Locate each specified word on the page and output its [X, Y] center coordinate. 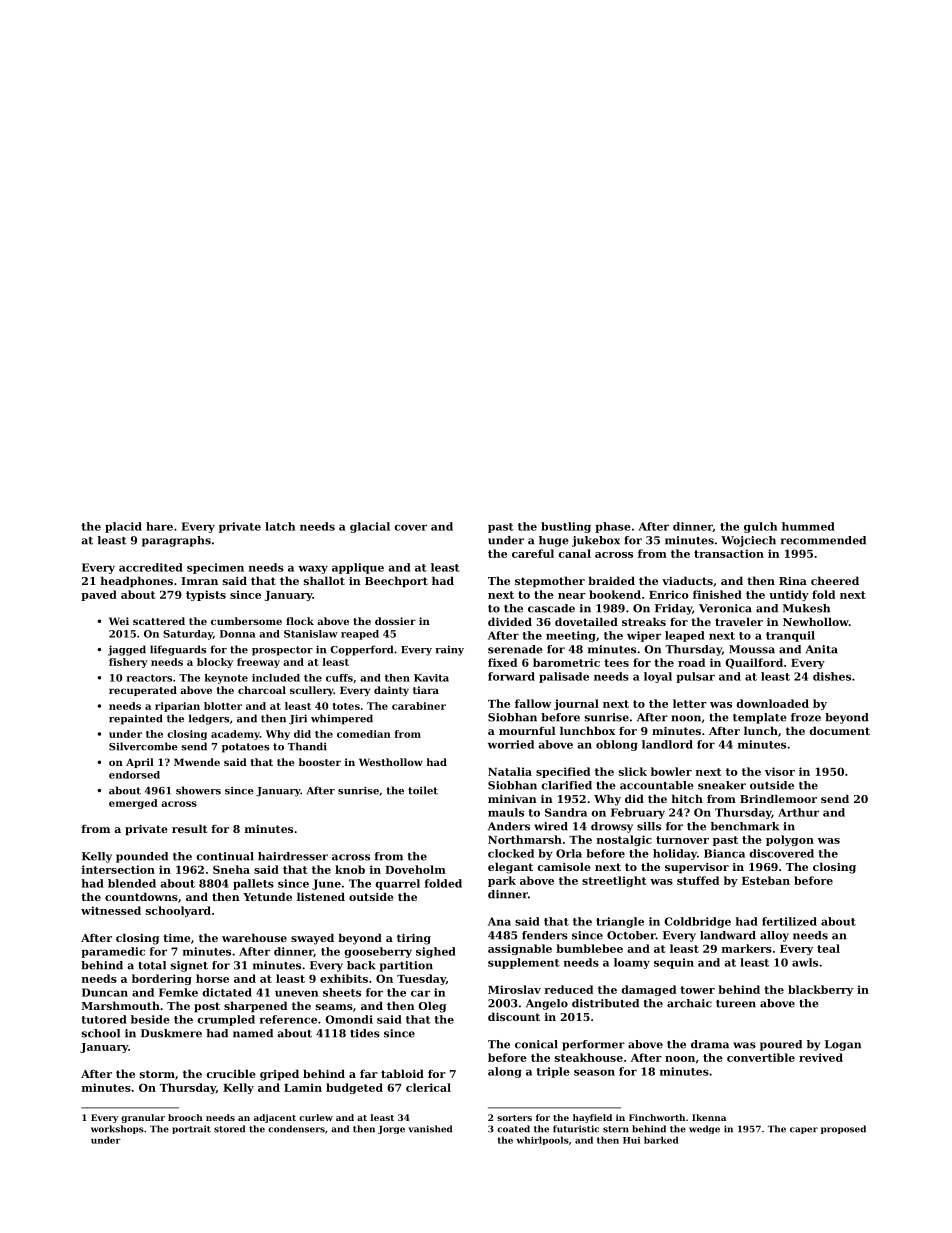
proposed [843, 1129]
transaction [729, 553]
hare [159, 526]
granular [143, 1118]
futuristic [576, 1129]
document [840, 730]
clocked [511, 853]
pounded [142, 857]
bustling [566, 527]
